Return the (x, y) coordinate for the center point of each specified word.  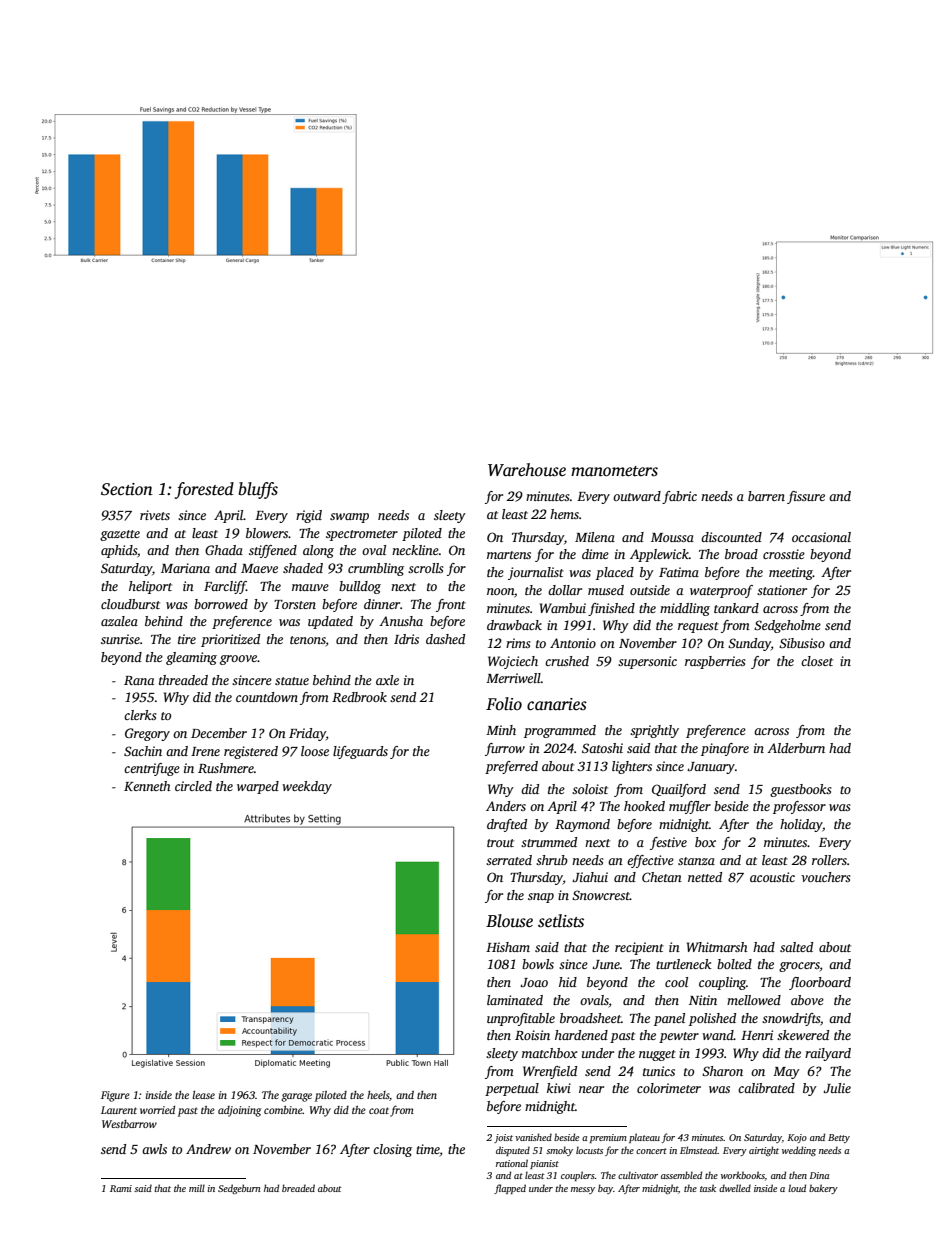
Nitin (703, 1000)
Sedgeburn (239, 1189)
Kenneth (147, 786)
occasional (821, 537)
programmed (560, 731)
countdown (267, 697)
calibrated (766, 1088)
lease (203, 1095)
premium (608, 1138)
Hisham (508, 947)
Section (127, 489)
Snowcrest (601, 895)
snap (541, 898)
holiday (801, 825)
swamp (349, 518)
